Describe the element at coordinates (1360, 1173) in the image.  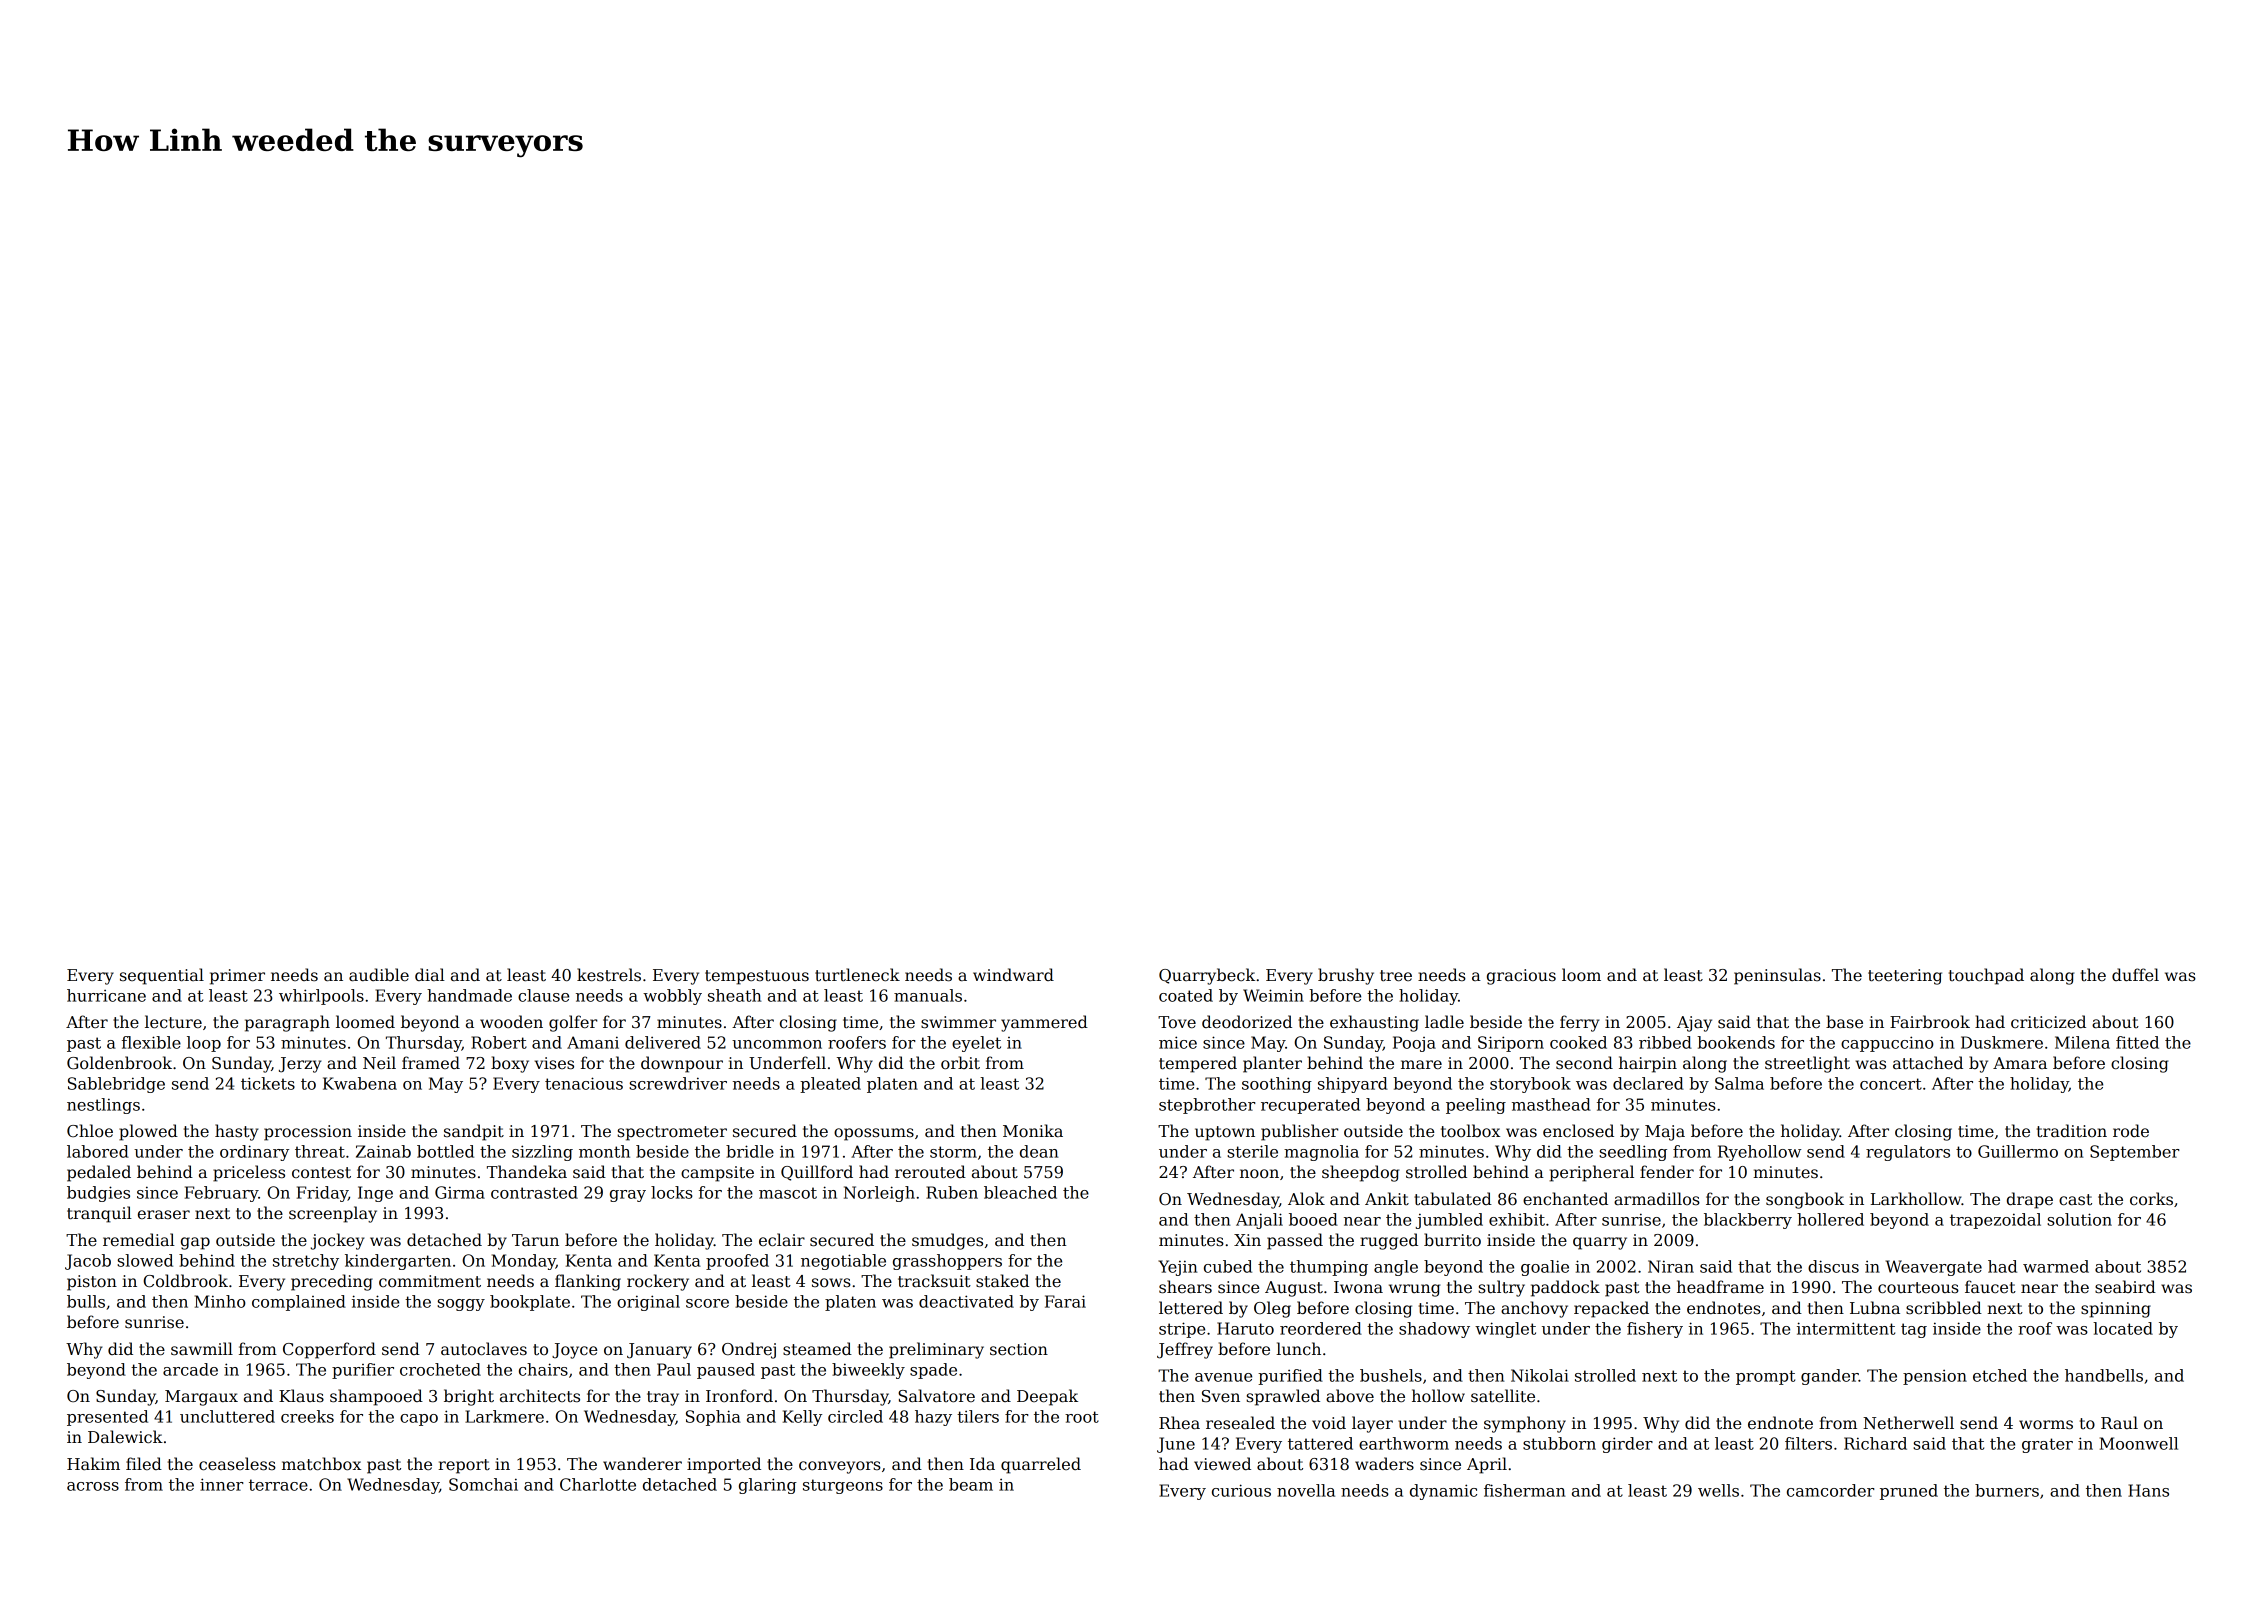
I see `sheepdog` at that location.
